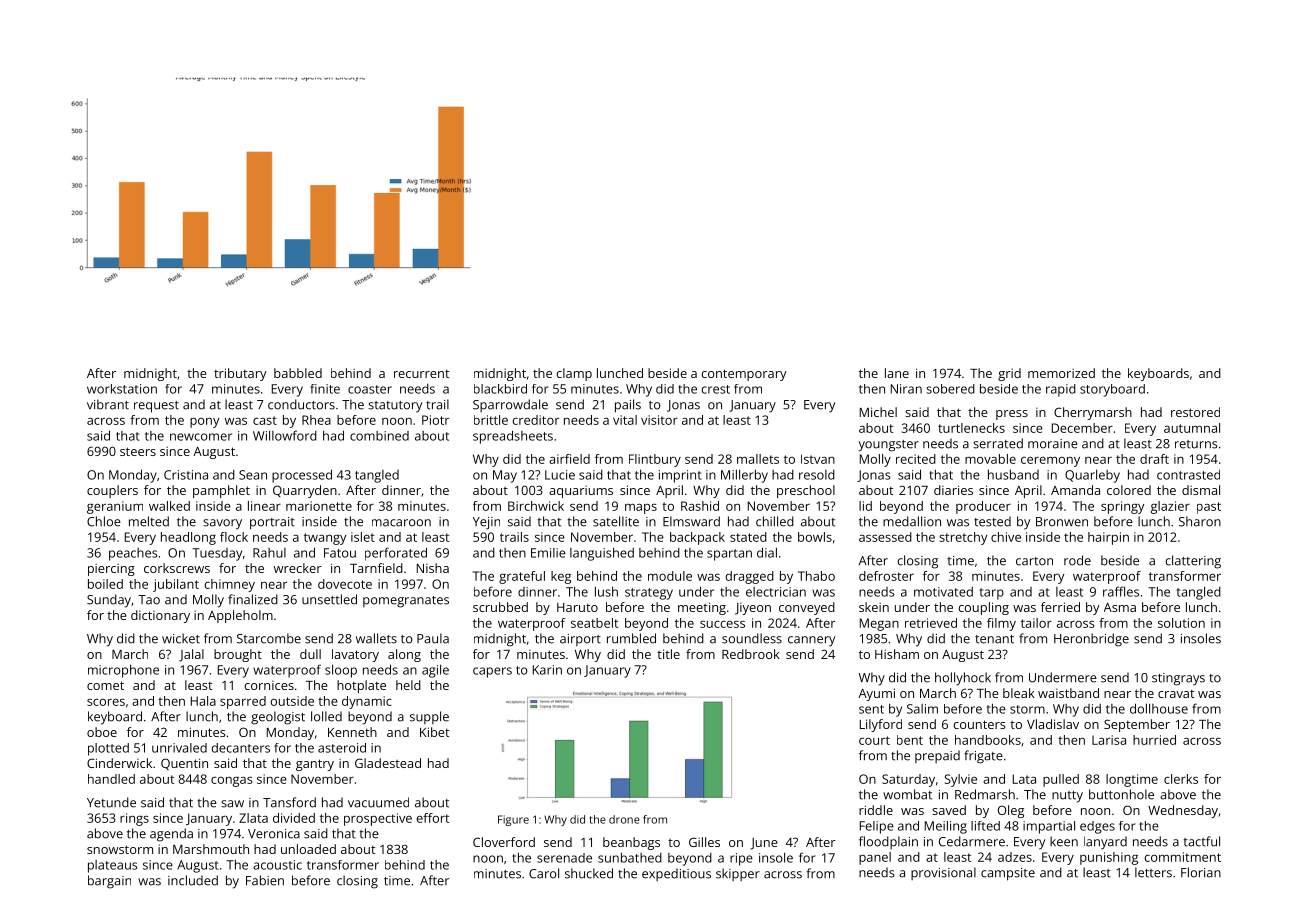 This page has width=1308, height=924. Describe the element at coordinates (265, 880) in the page. I see `Fabien` at that location.
